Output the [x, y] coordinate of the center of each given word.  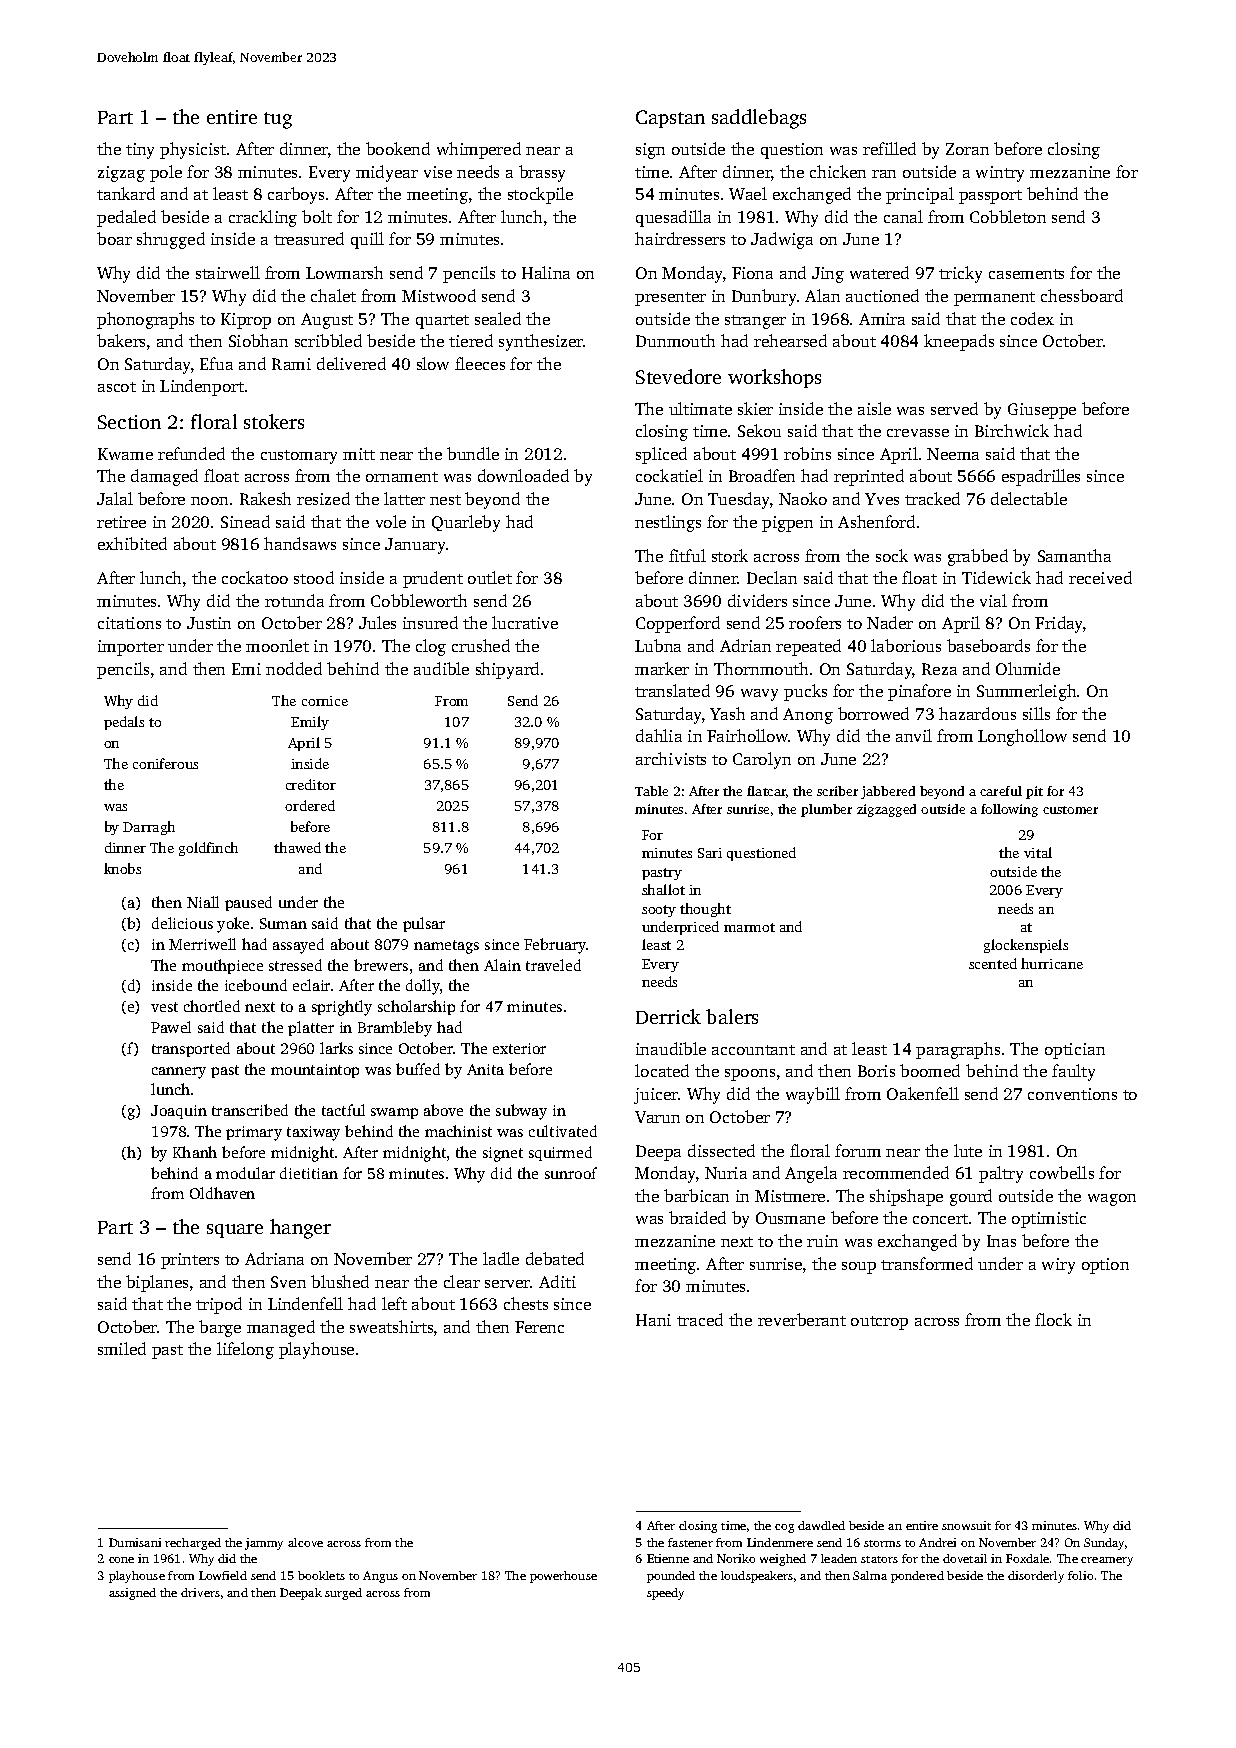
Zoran [967, 149]
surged [343, 1594]
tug [278, 120]
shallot [663, 889]
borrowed [873, 713]
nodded [294, 668]
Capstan [670, 119]
